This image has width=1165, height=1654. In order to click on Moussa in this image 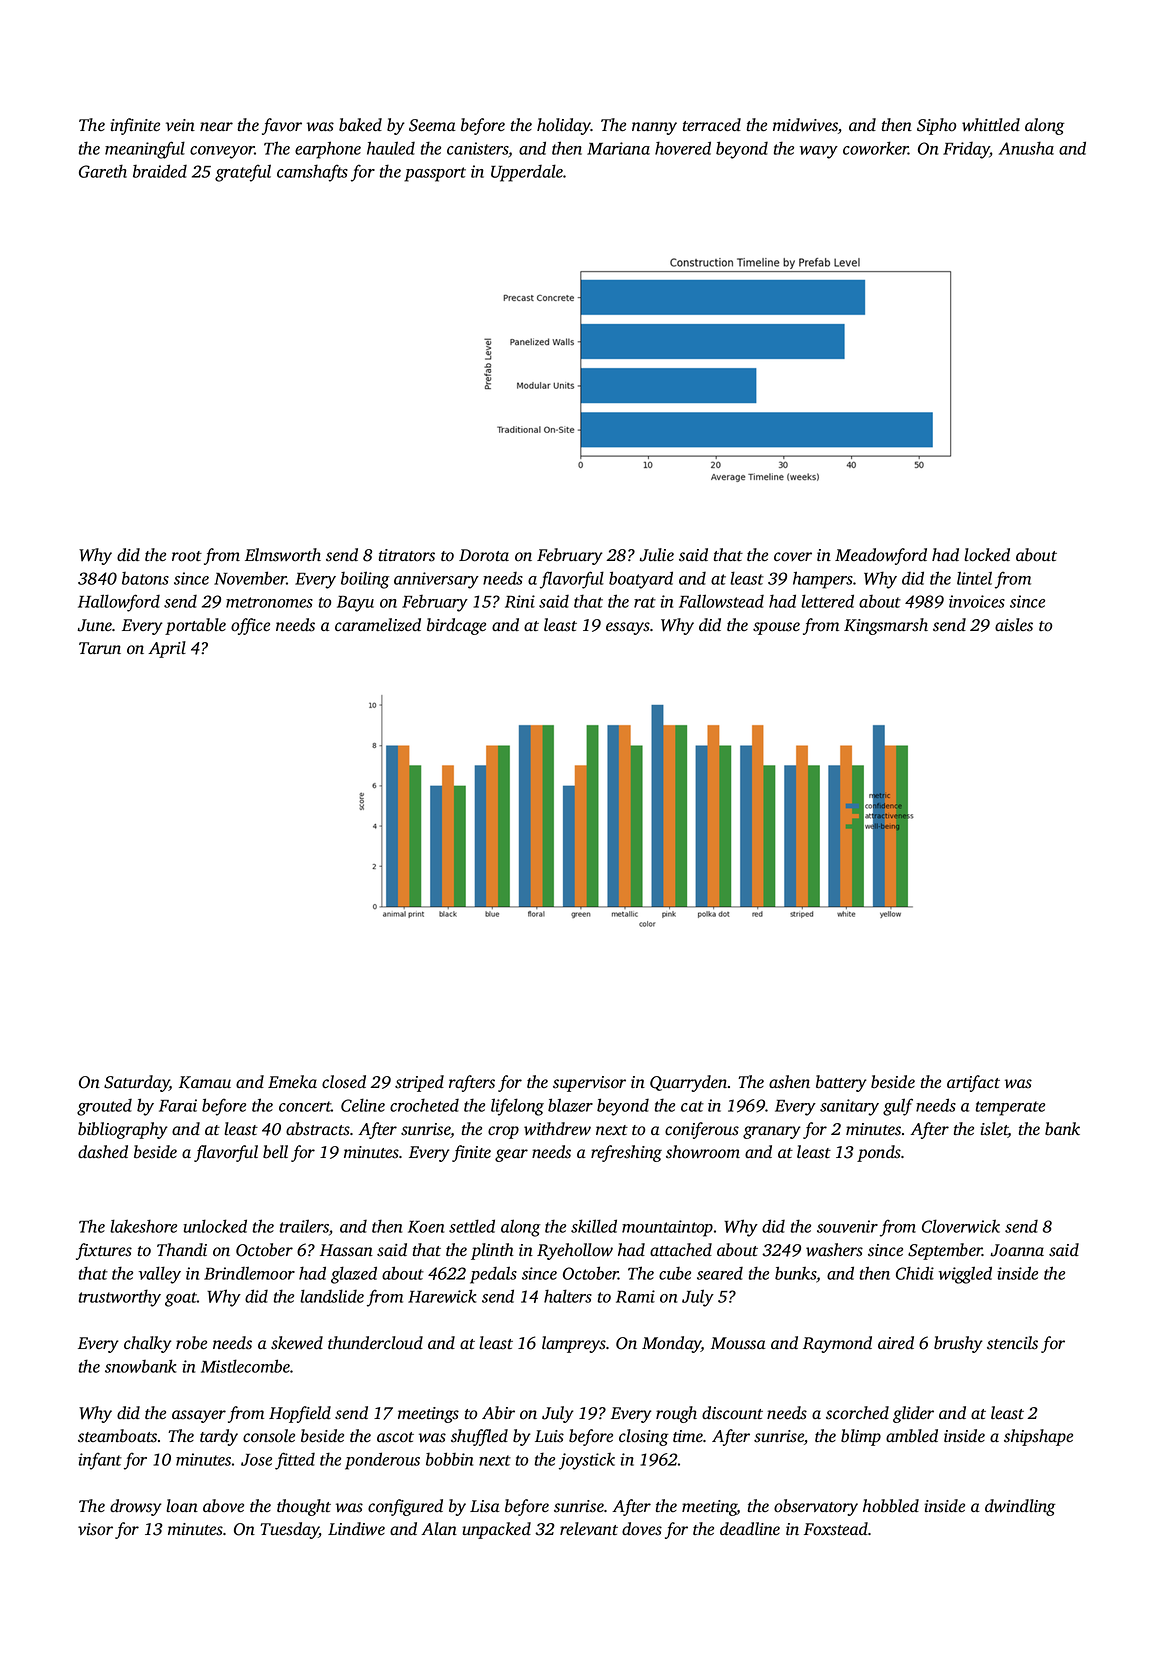, I will do `click(738, 1343)`.
